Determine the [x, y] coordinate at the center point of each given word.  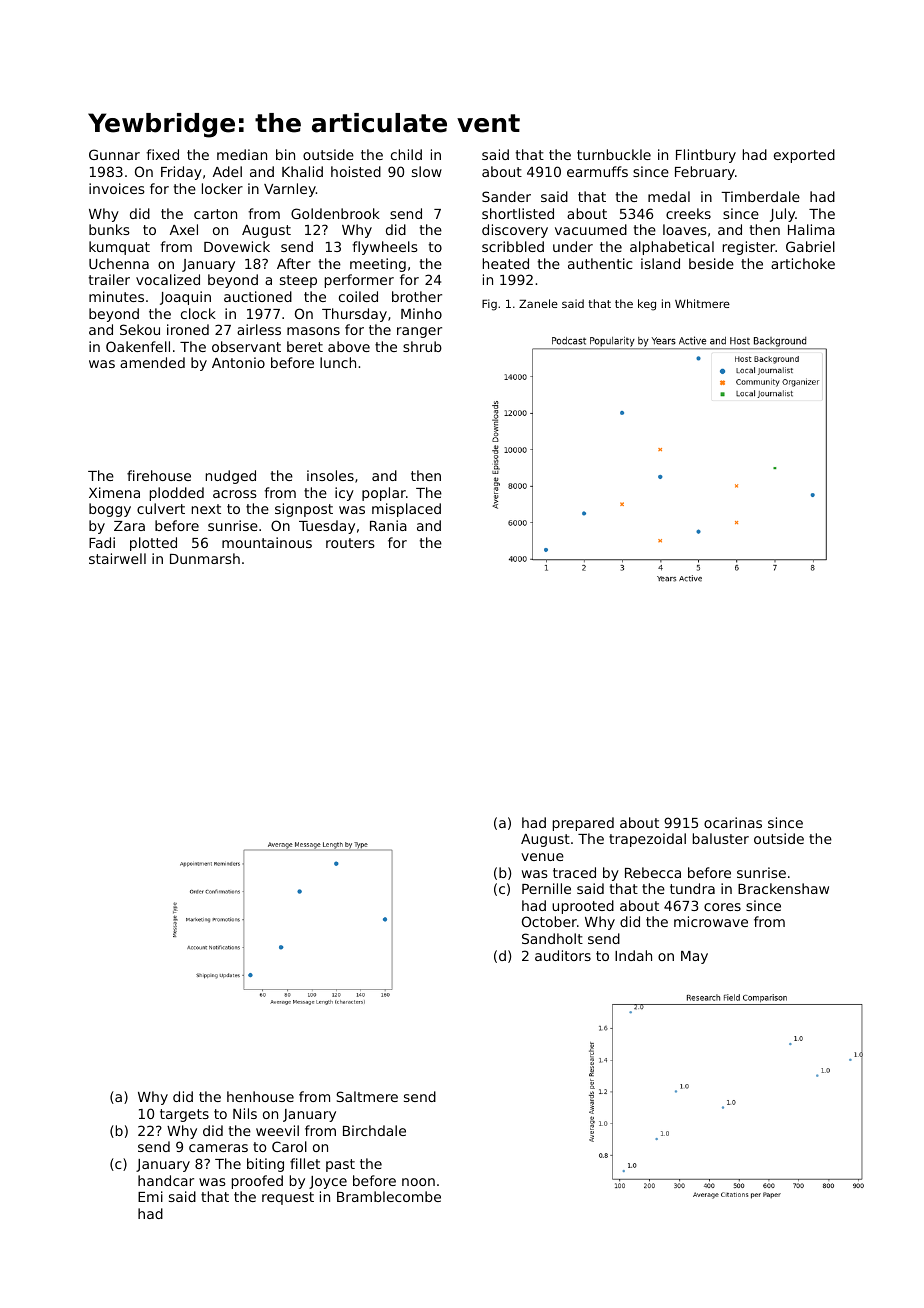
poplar [384, 494]
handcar [166, 1180]
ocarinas [733, 822]
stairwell [117, 558]
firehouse [159, 475]
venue [542, 857]
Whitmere [702, 303]
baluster [721, 838]
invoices [117, 188]
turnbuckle [614, 154]
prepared [583, 824]
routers [350, 543]
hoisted [356, 171]
